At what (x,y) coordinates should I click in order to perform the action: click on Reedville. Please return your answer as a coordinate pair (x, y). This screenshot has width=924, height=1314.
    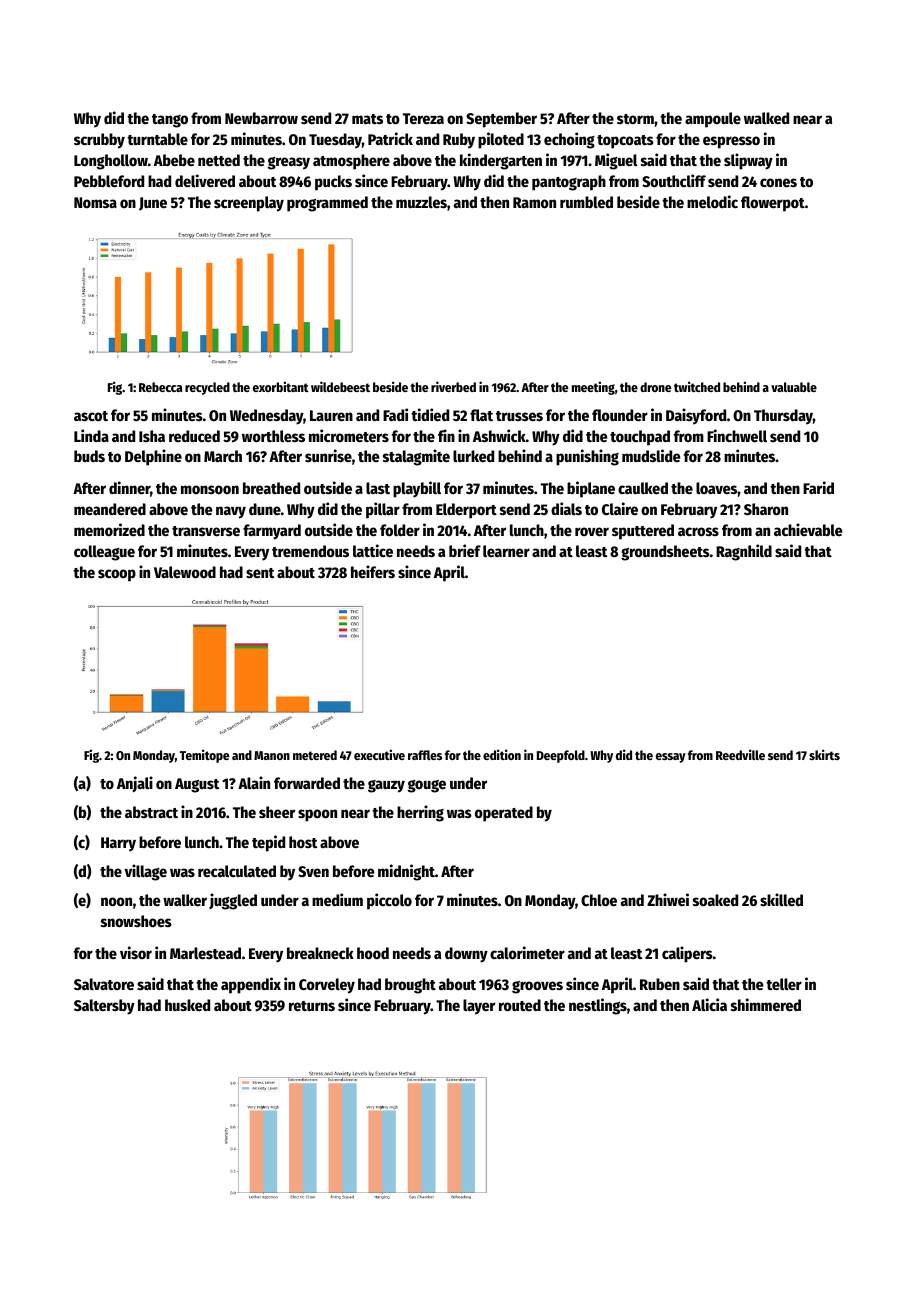
    Looking at the image, I should click on (740, 754).
